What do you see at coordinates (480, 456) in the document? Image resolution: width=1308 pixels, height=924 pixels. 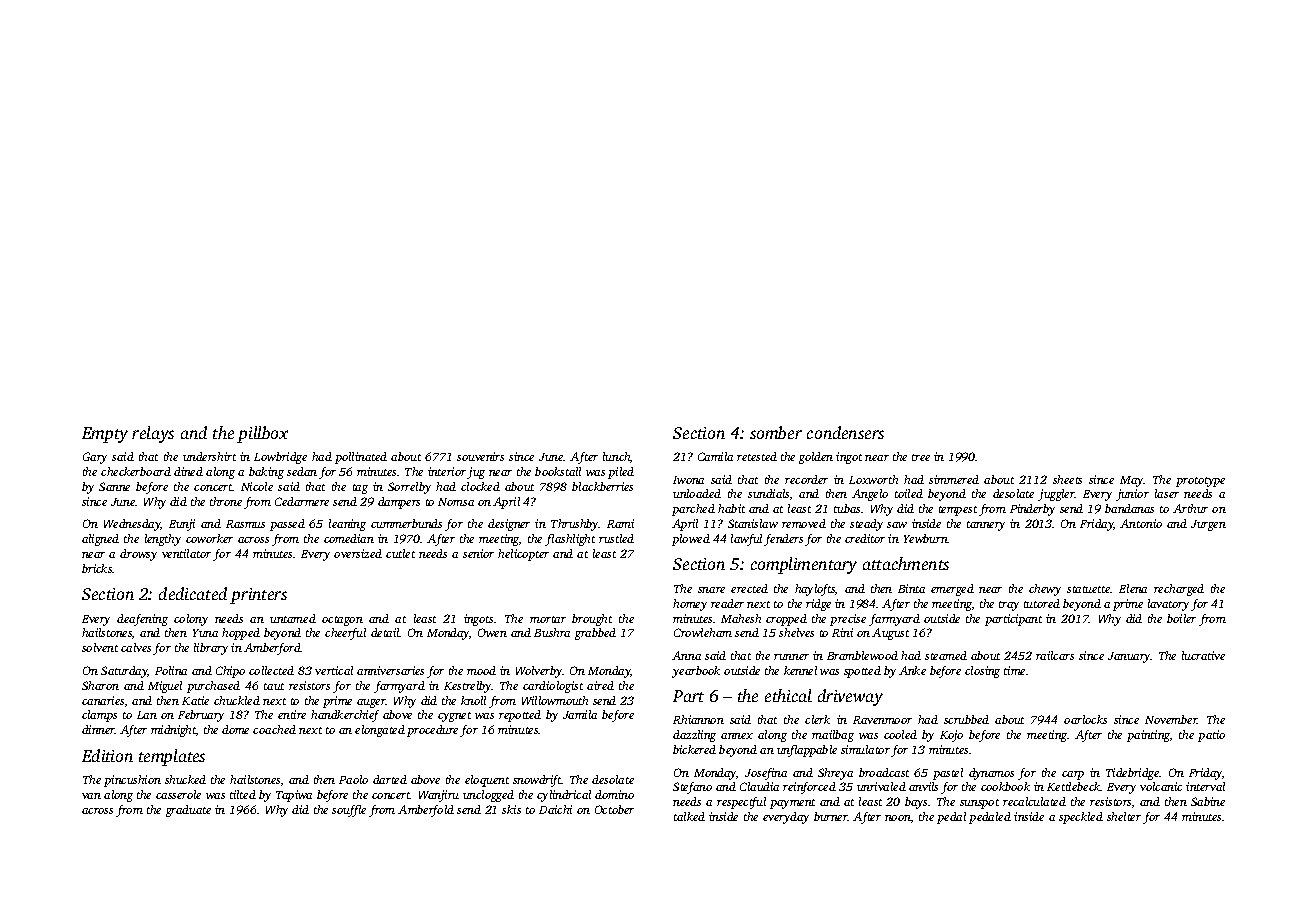 I see `souvenirs` at bounding box center [480, 456].
